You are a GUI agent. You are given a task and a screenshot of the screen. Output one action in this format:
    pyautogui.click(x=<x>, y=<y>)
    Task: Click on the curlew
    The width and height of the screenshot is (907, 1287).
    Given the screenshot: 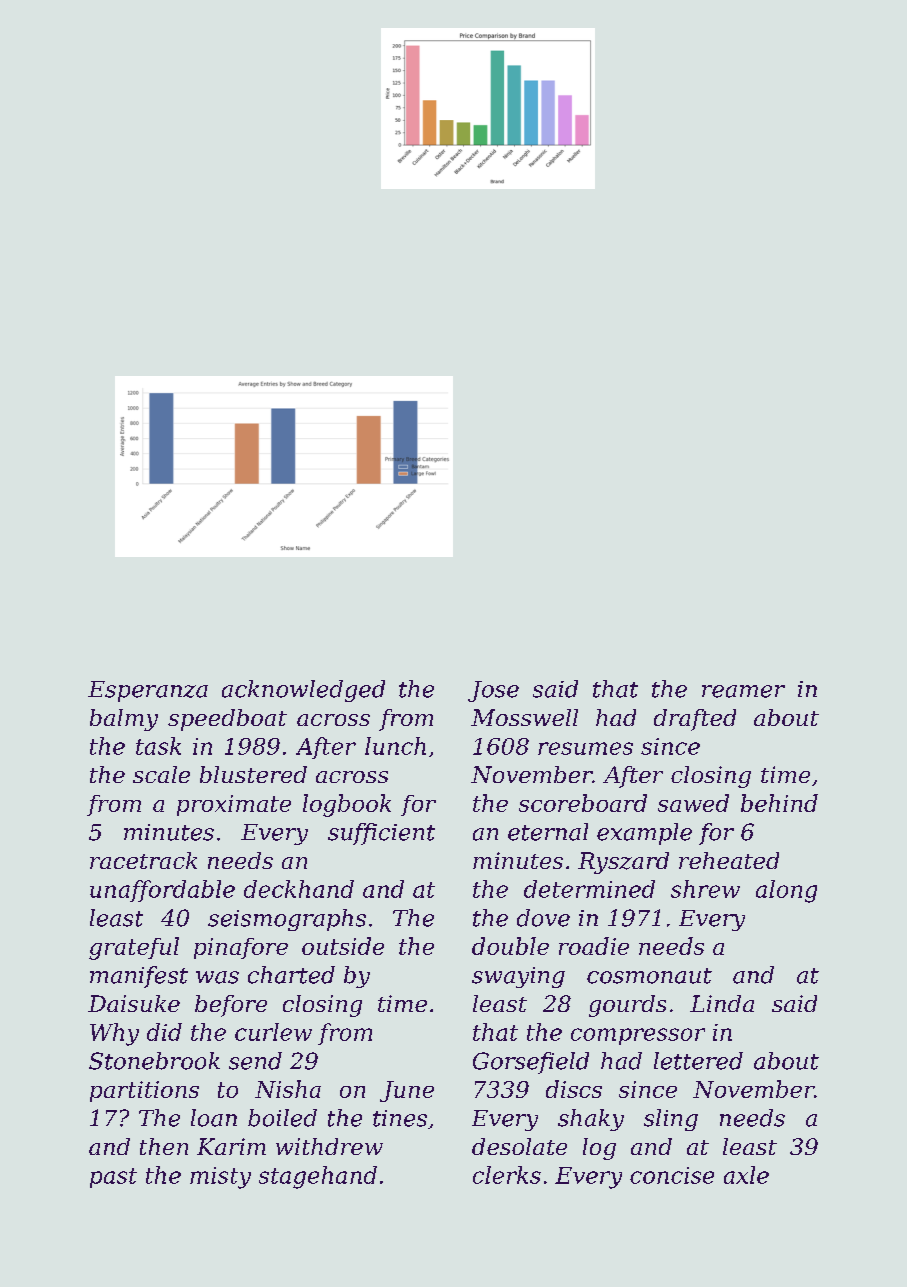 What is the action you would take?
    pyautogui.click(x=273, y=1032)
